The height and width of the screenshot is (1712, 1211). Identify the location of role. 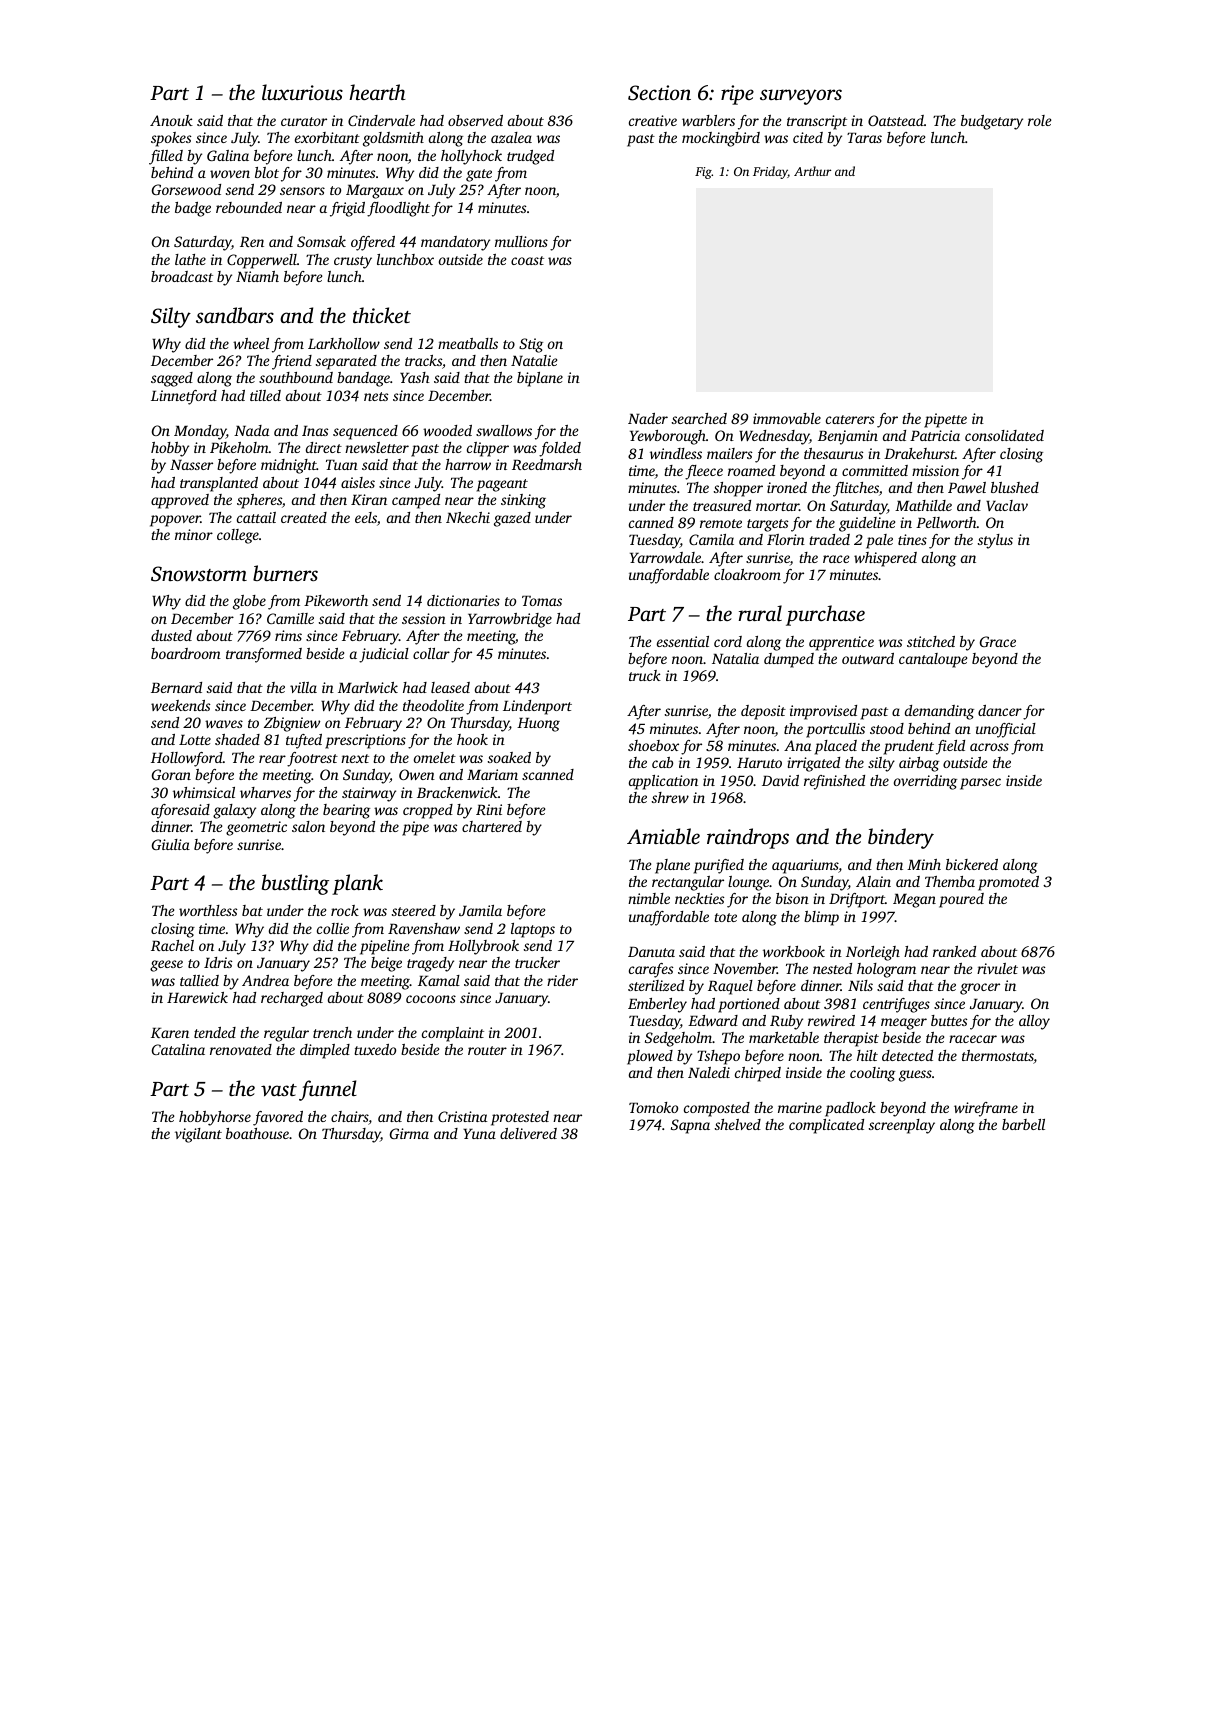
(1039, 120).
